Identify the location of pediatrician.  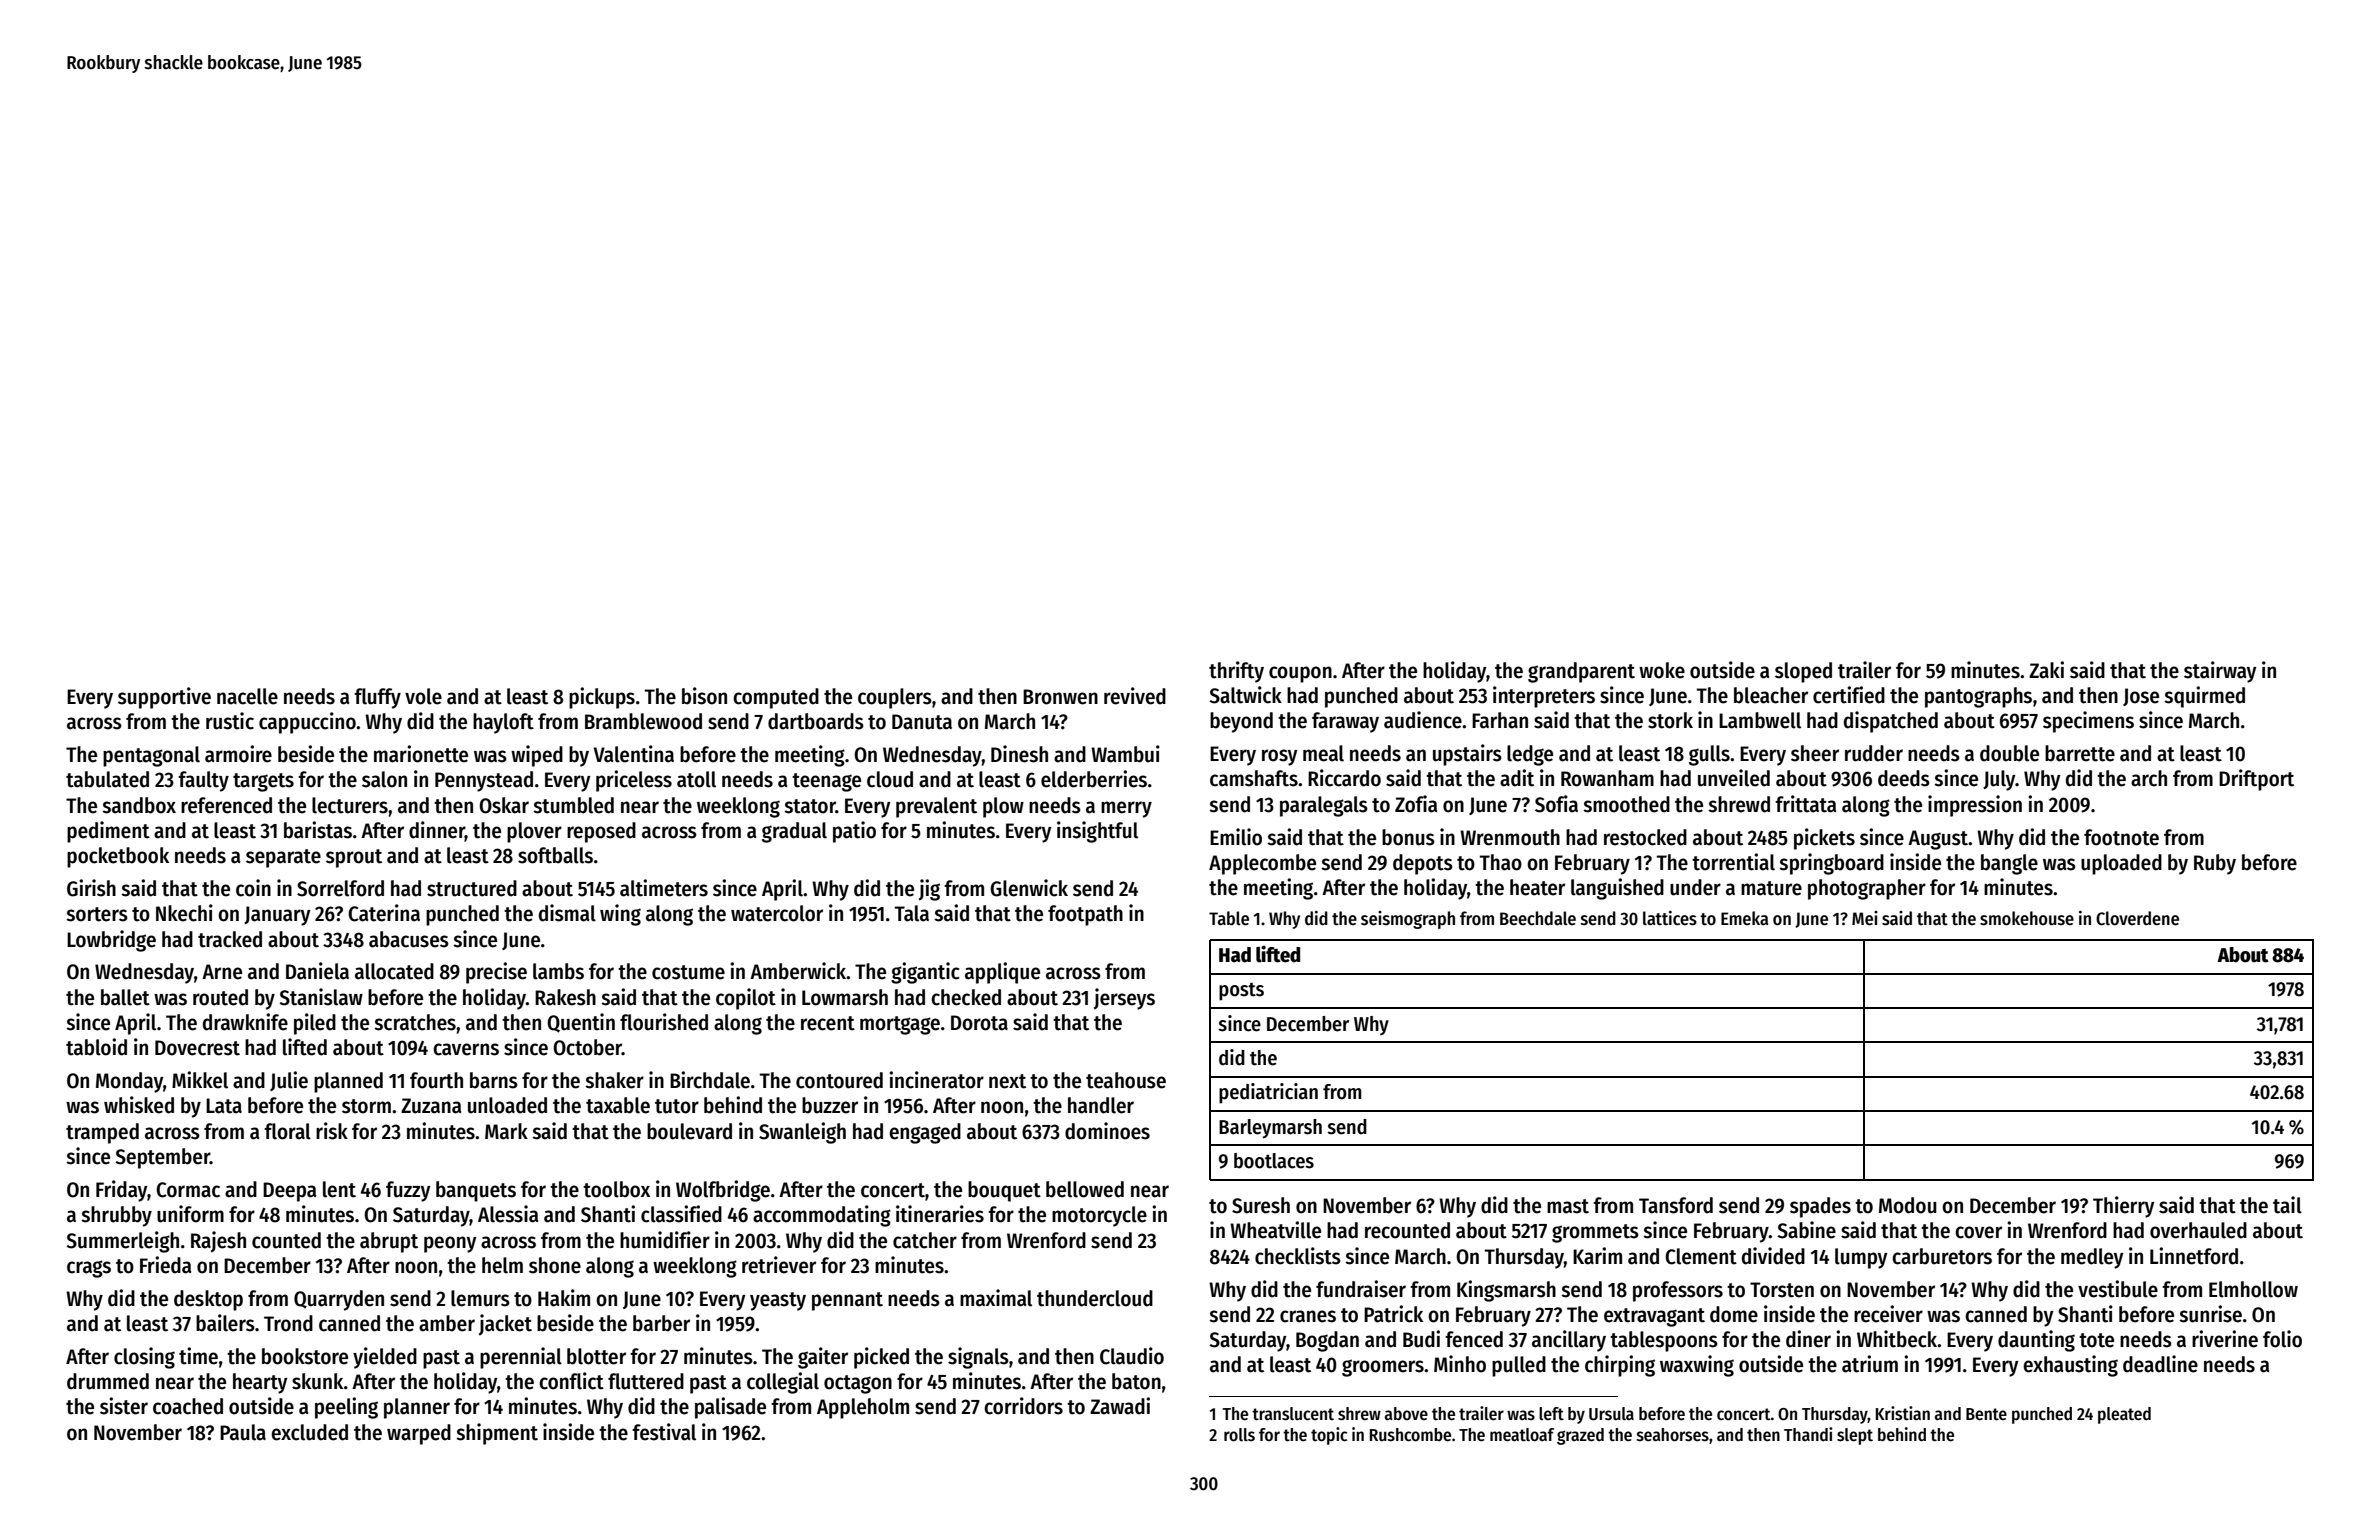
(1268, 1093).
